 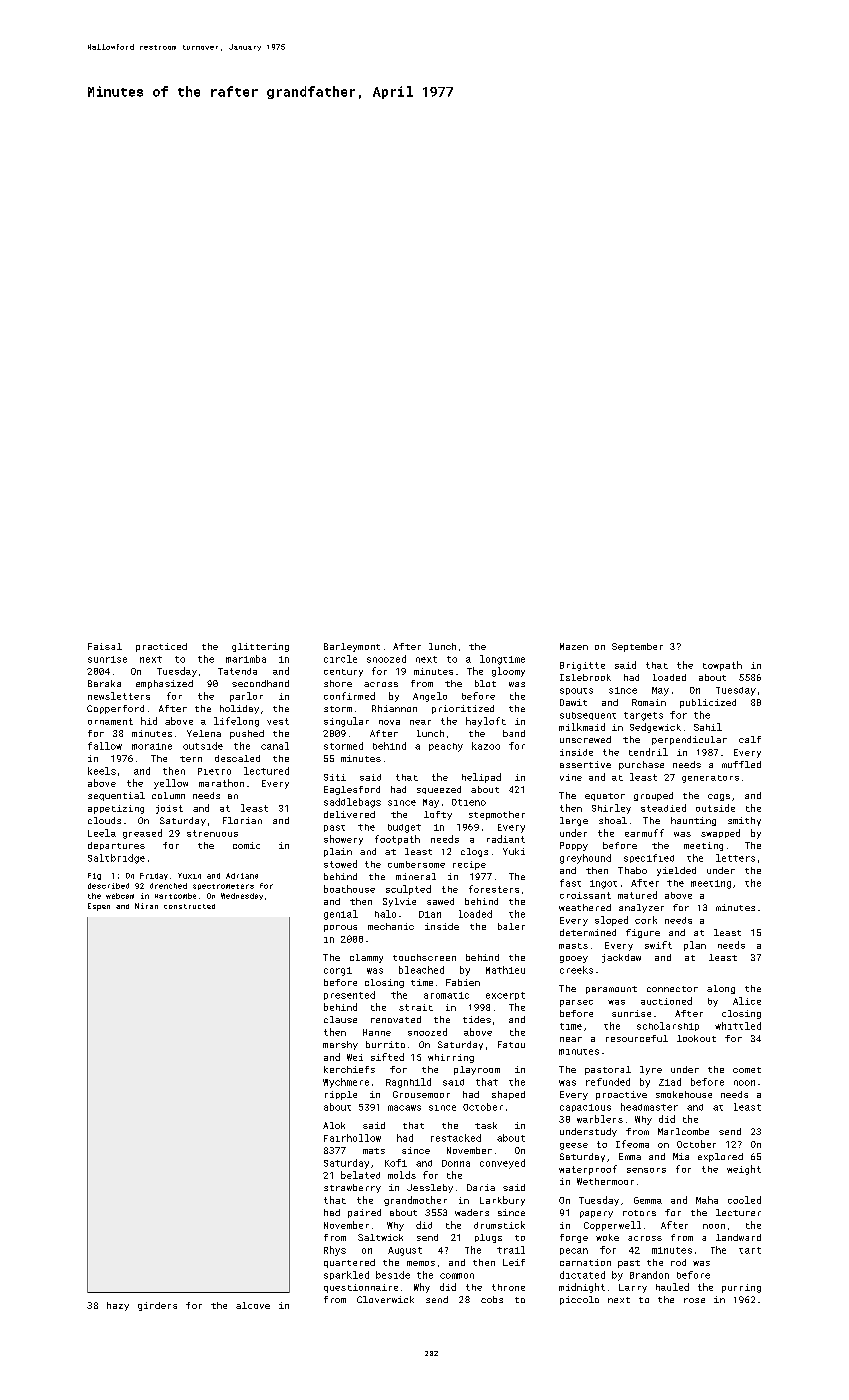 I want to click on hid, so click(x=149, y=721).
